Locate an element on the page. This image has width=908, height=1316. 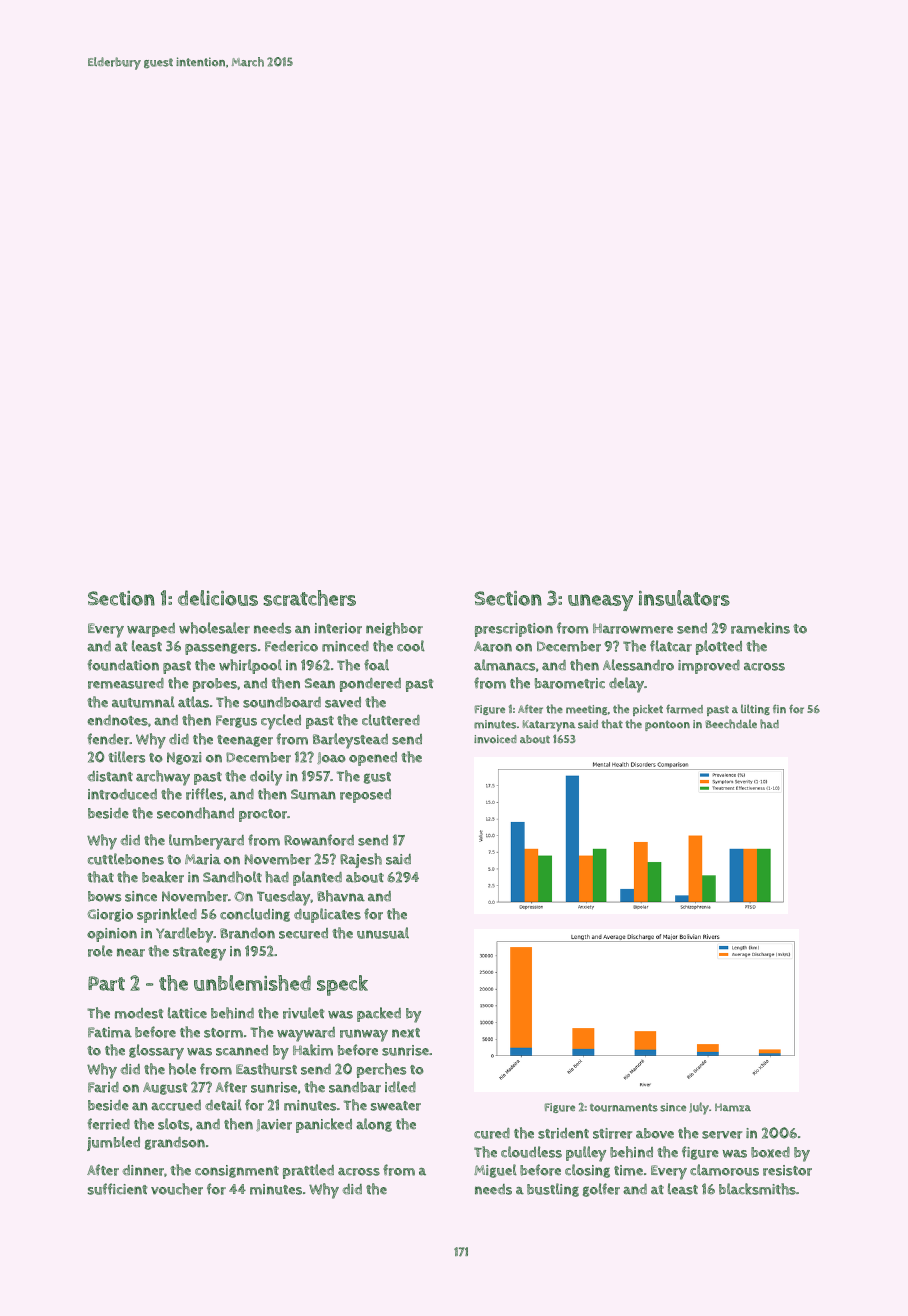
improved is located at coordinates (709, 667).
